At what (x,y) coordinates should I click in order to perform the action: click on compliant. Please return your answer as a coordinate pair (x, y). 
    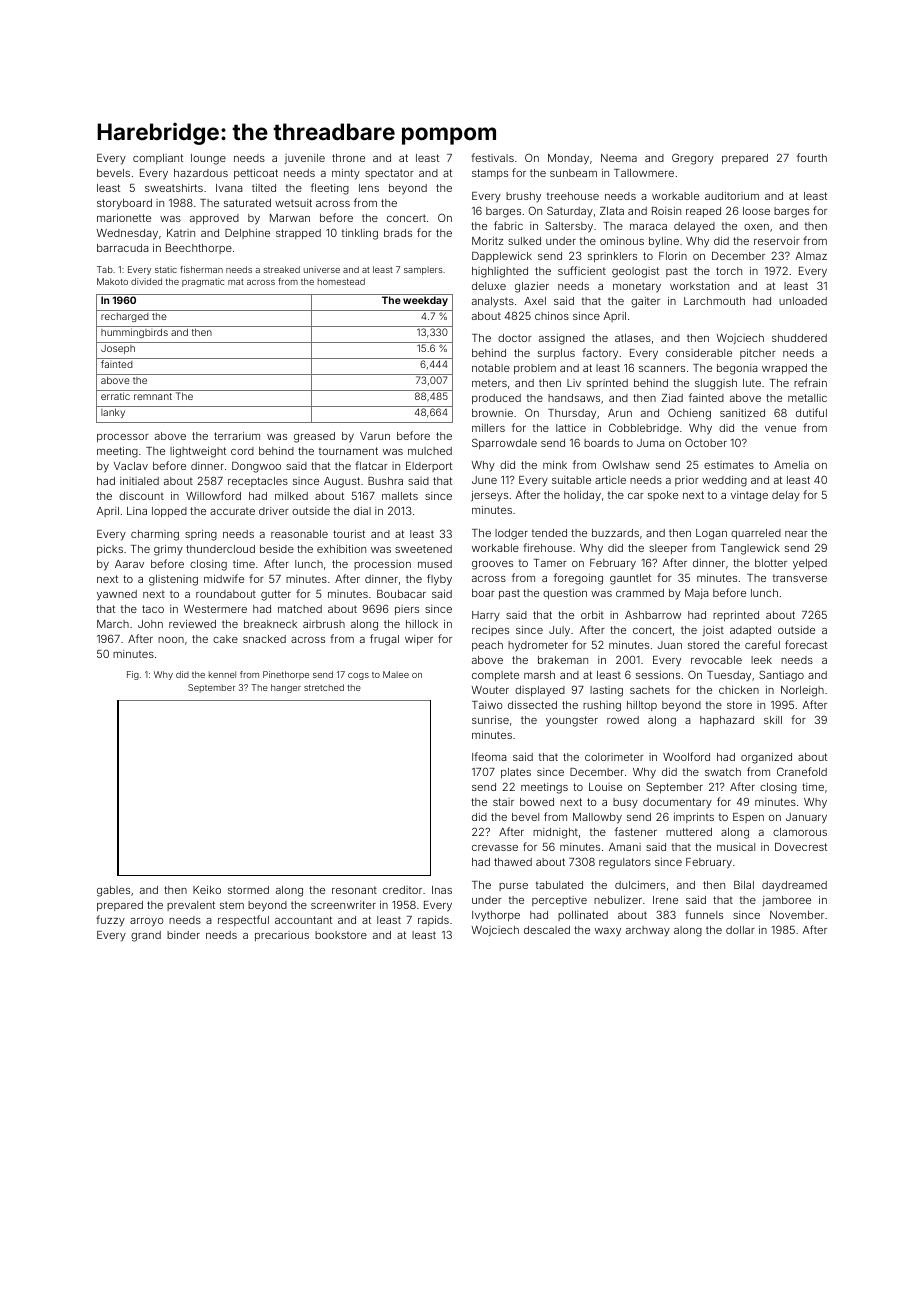
    Looking at the image, I should click on (158, 159).
